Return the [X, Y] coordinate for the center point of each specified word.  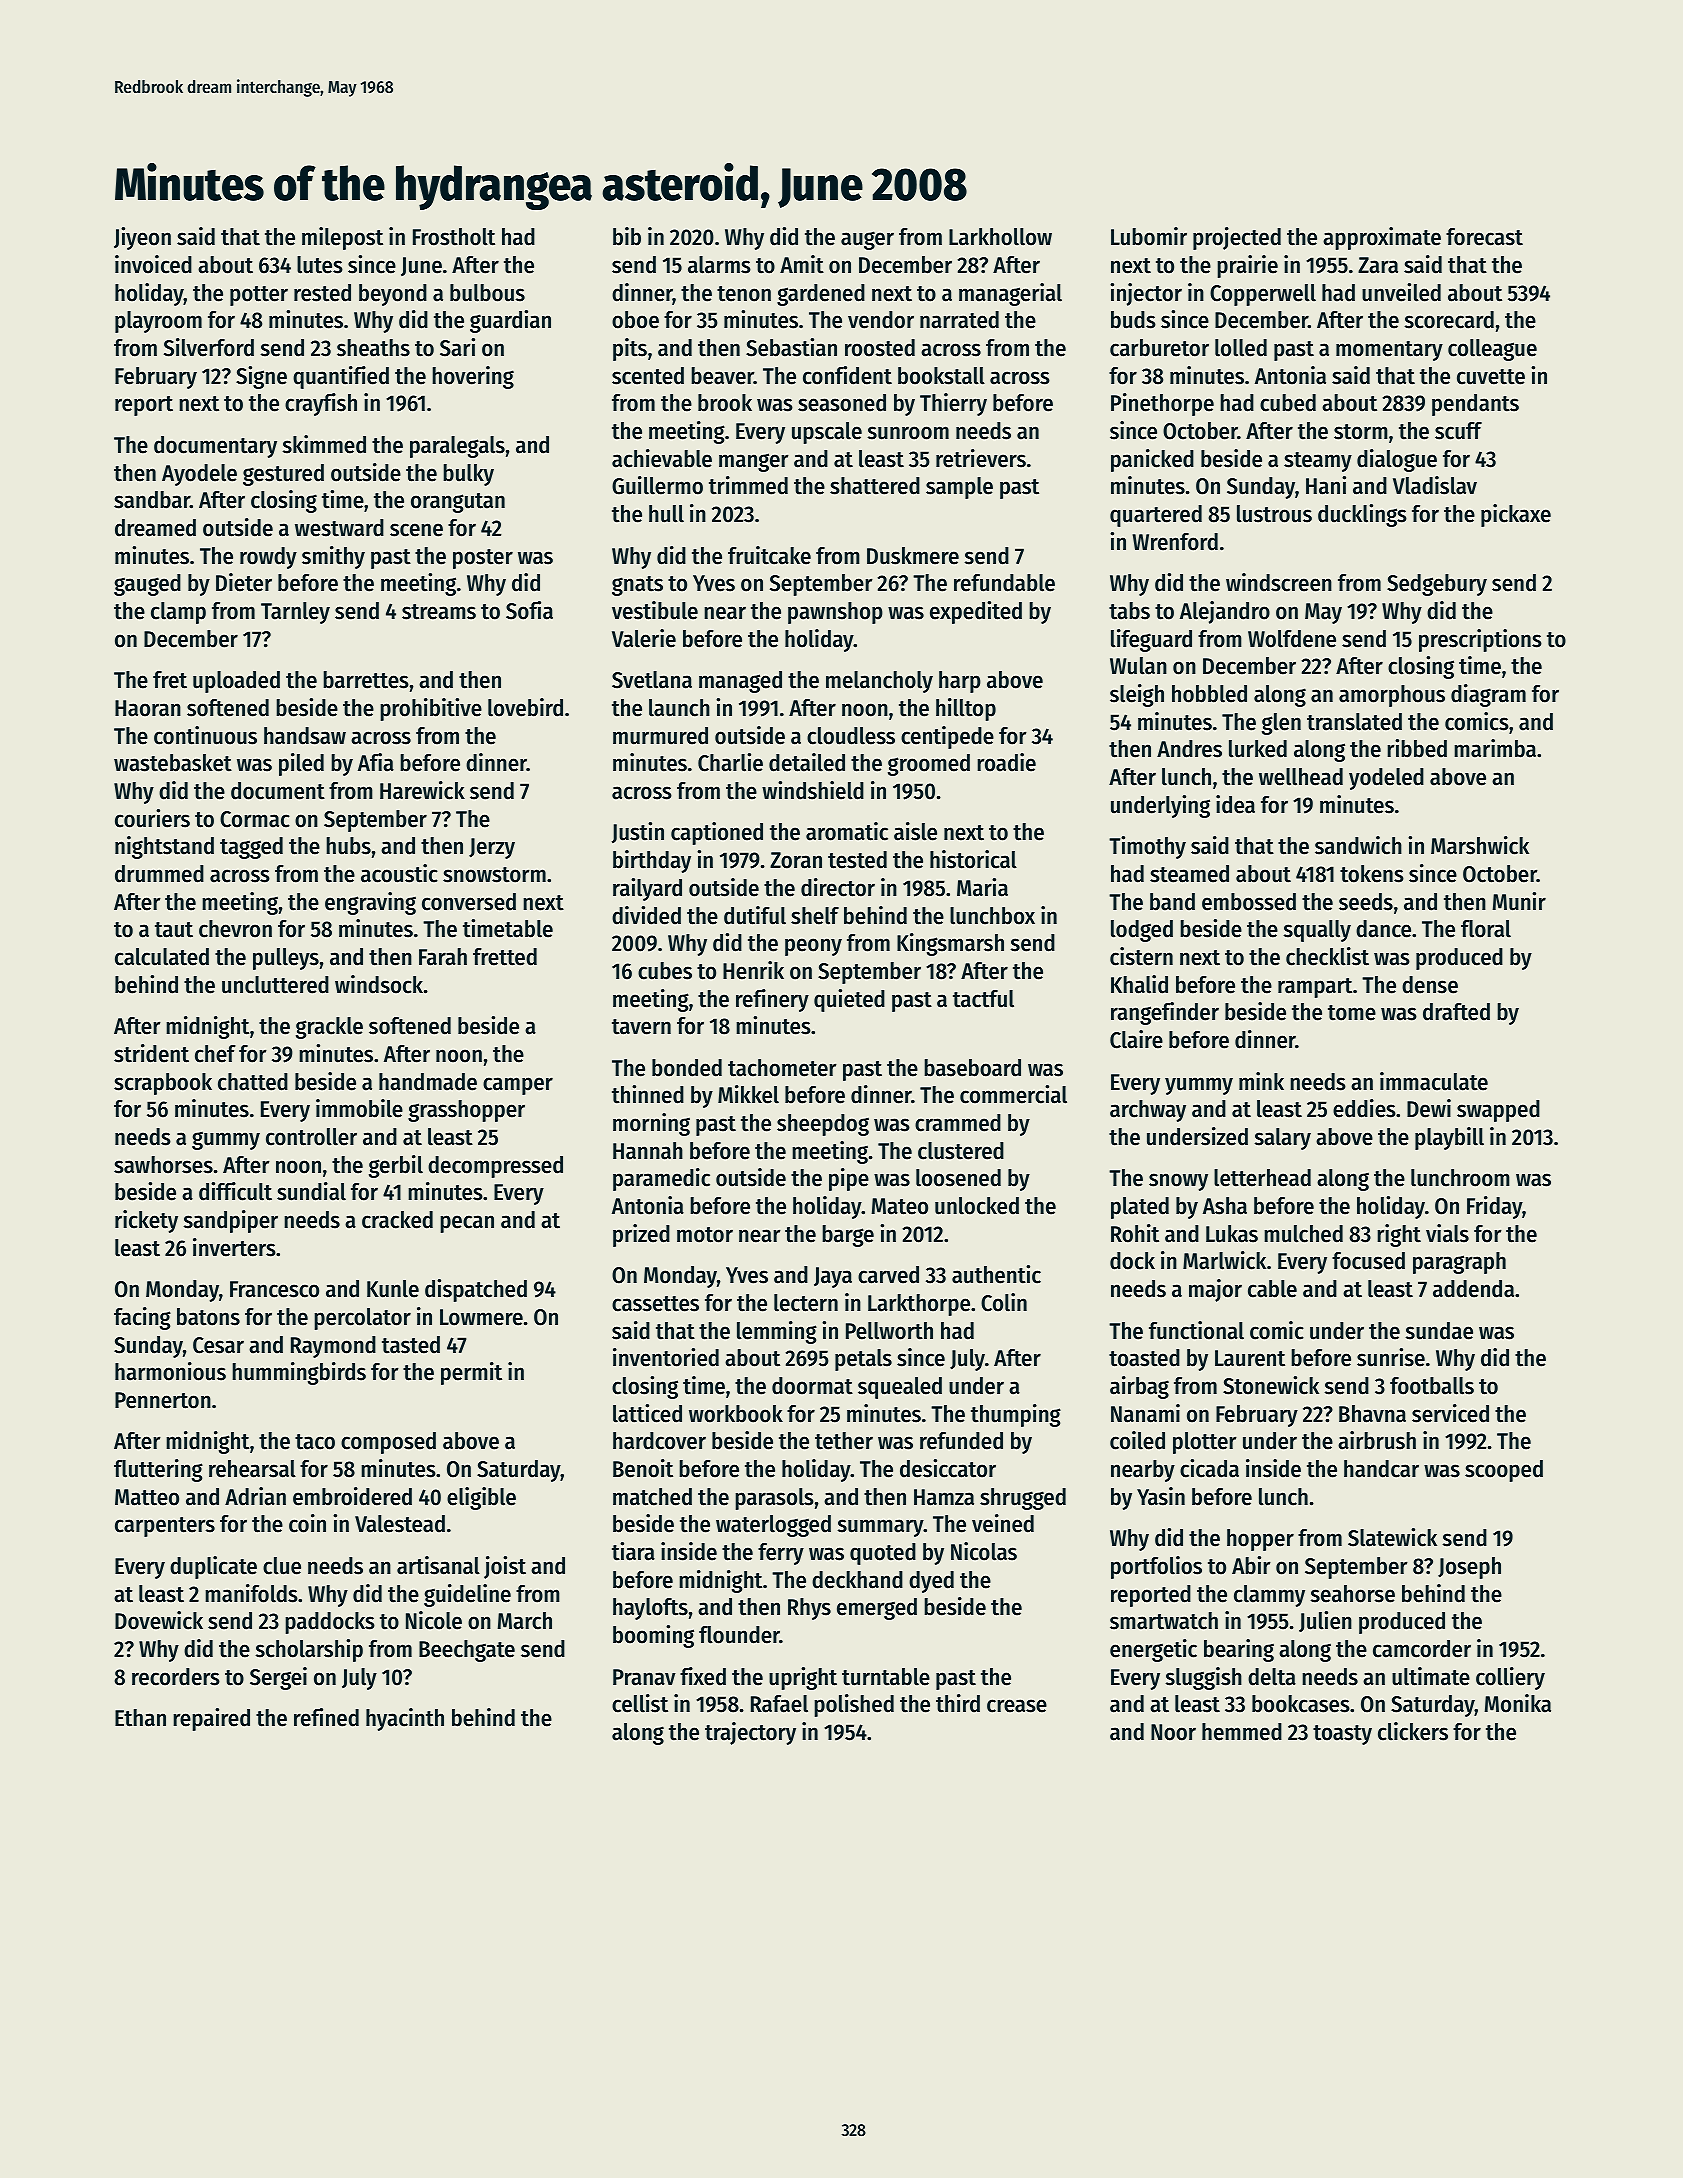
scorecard [1449, 320]
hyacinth [405, 1719]
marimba [1495, 748]
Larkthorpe [919, 1305]
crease [1017, 1706]
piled [301, 764]
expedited [976, 612]
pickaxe [1516, 515]
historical [973, 859]
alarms [719, 265]
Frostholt [454, 237]
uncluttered [275, 985]
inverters [234, 1247]
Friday [1494, 1207]
